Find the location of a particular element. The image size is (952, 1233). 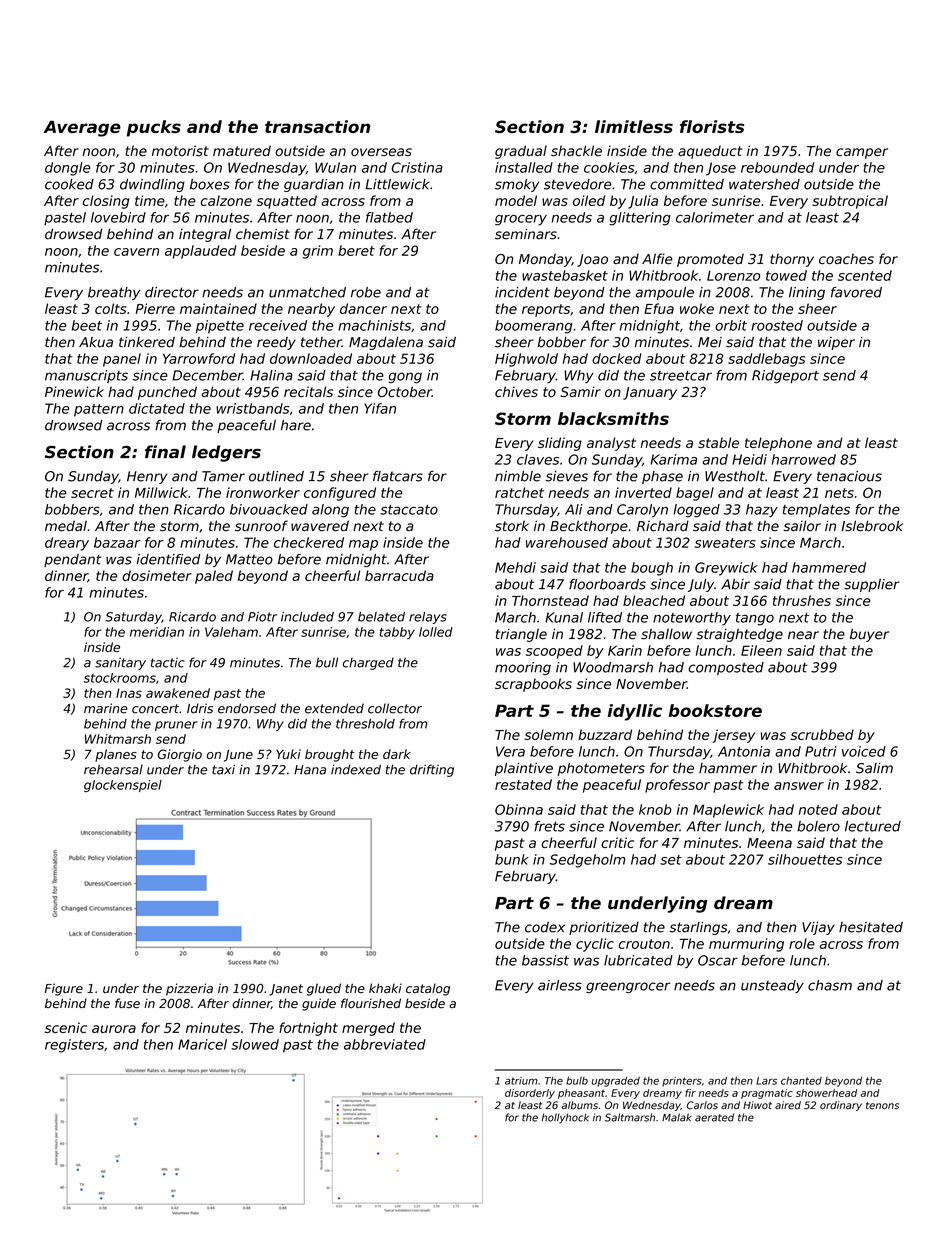

Janet is located at coordinates (286, 990).
